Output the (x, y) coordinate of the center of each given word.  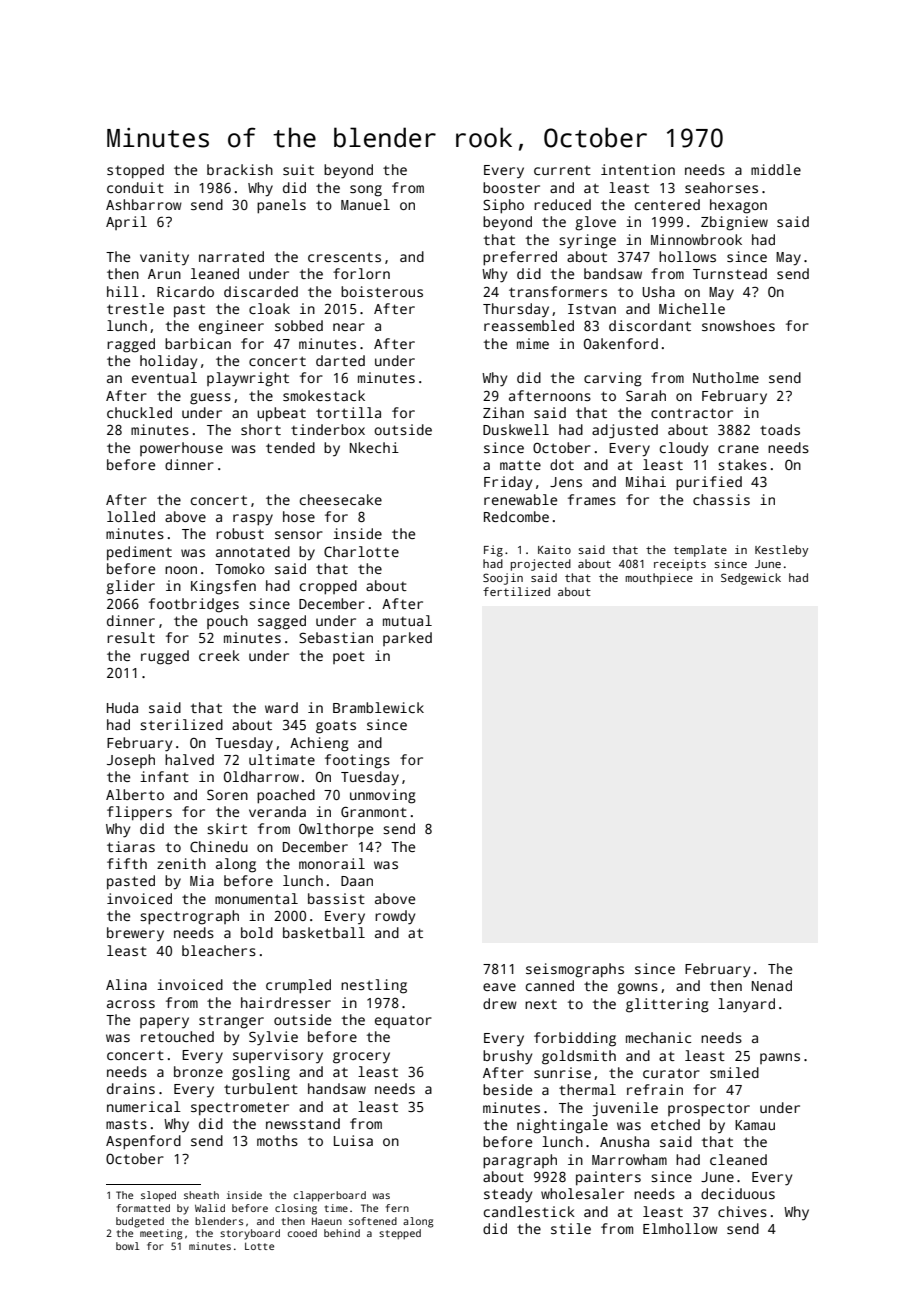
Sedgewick (751, 579)
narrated (231, 256)
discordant (650, 325)
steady (508, 1195)
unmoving (383, 796)
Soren (227, 794)
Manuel (365, 204)
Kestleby (781, 551)
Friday (508, 483)
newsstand (303, 1123)
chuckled (139, 412)
